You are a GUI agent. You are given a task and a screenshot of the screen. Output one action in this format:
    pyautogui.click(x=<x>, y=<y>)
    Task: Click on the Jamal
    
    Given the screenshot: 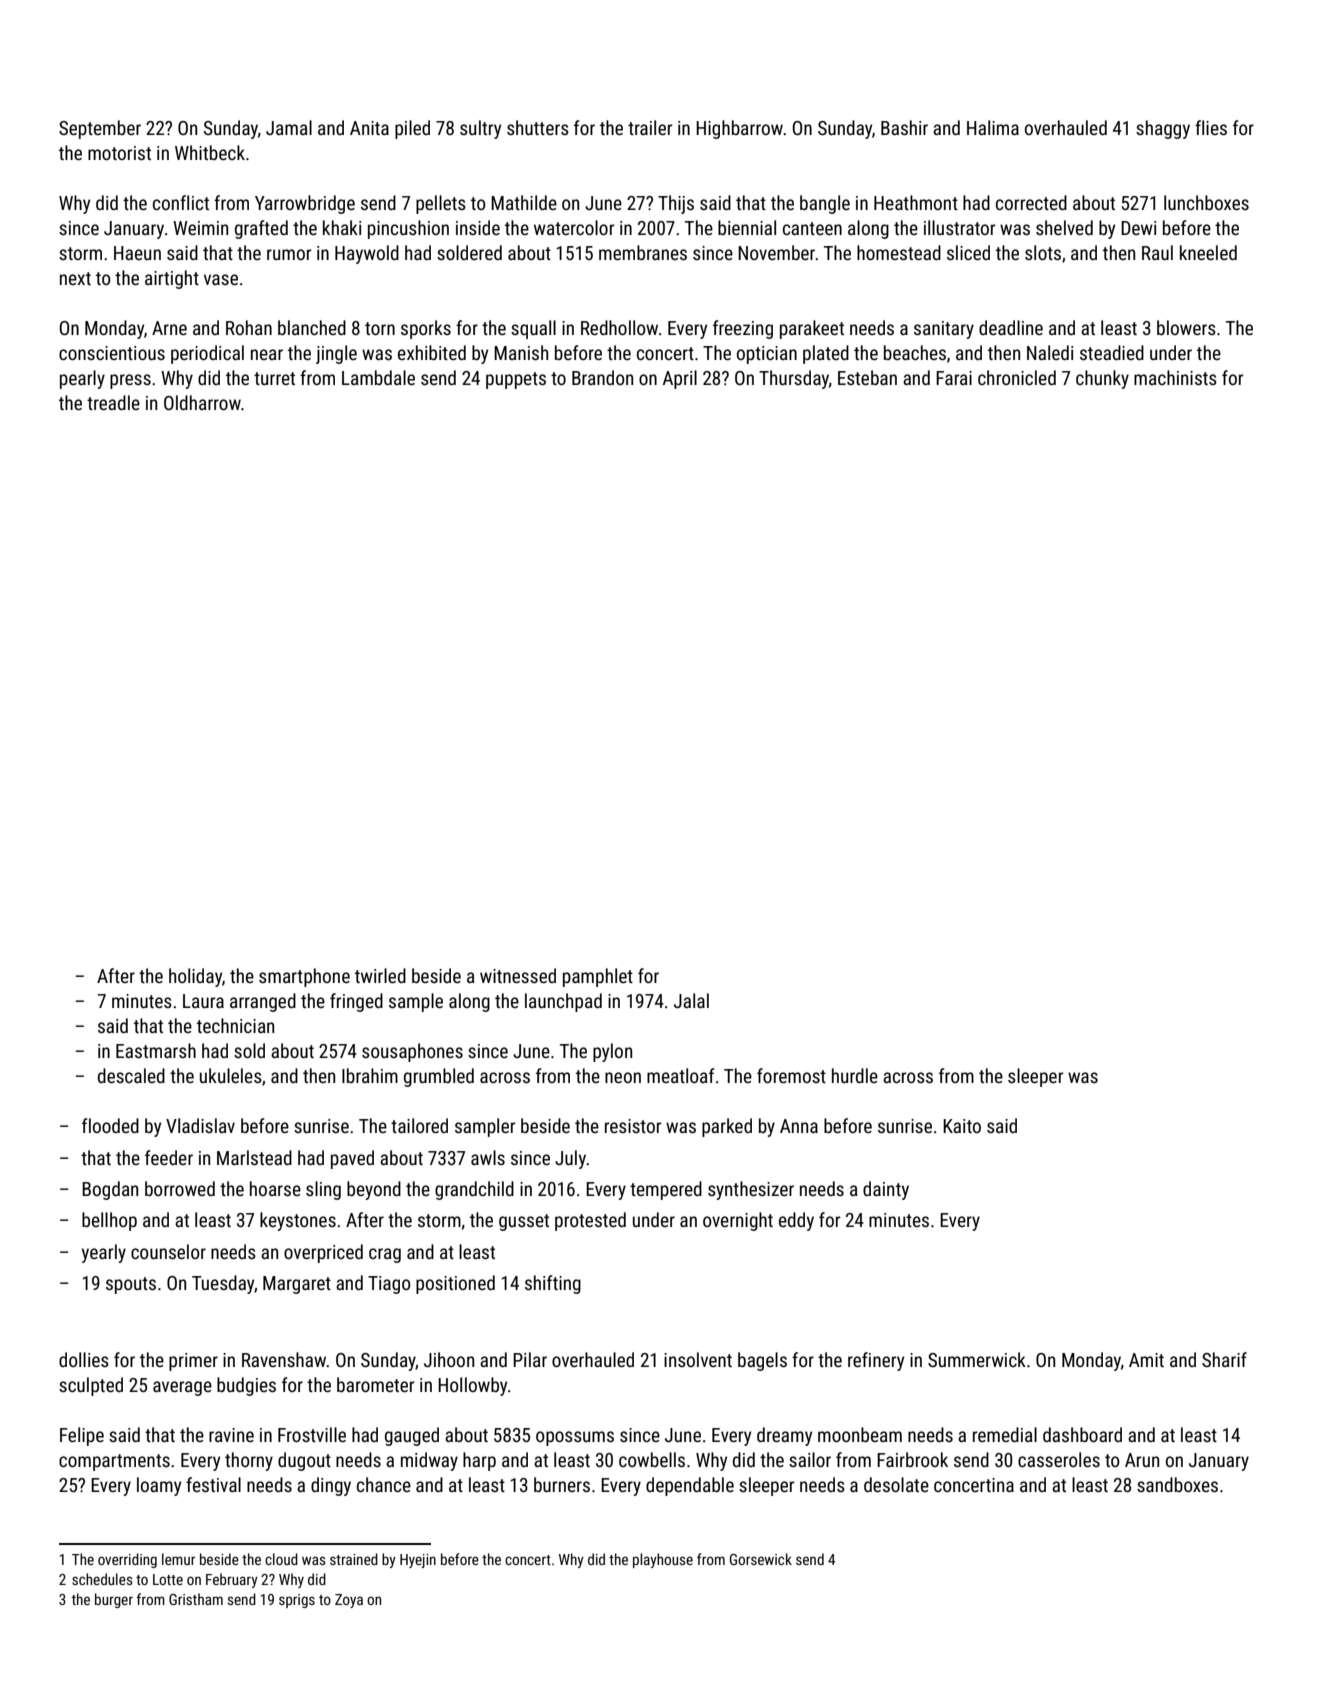 What is the action you would take?
    pyautogui.click(x=289, y=127)
